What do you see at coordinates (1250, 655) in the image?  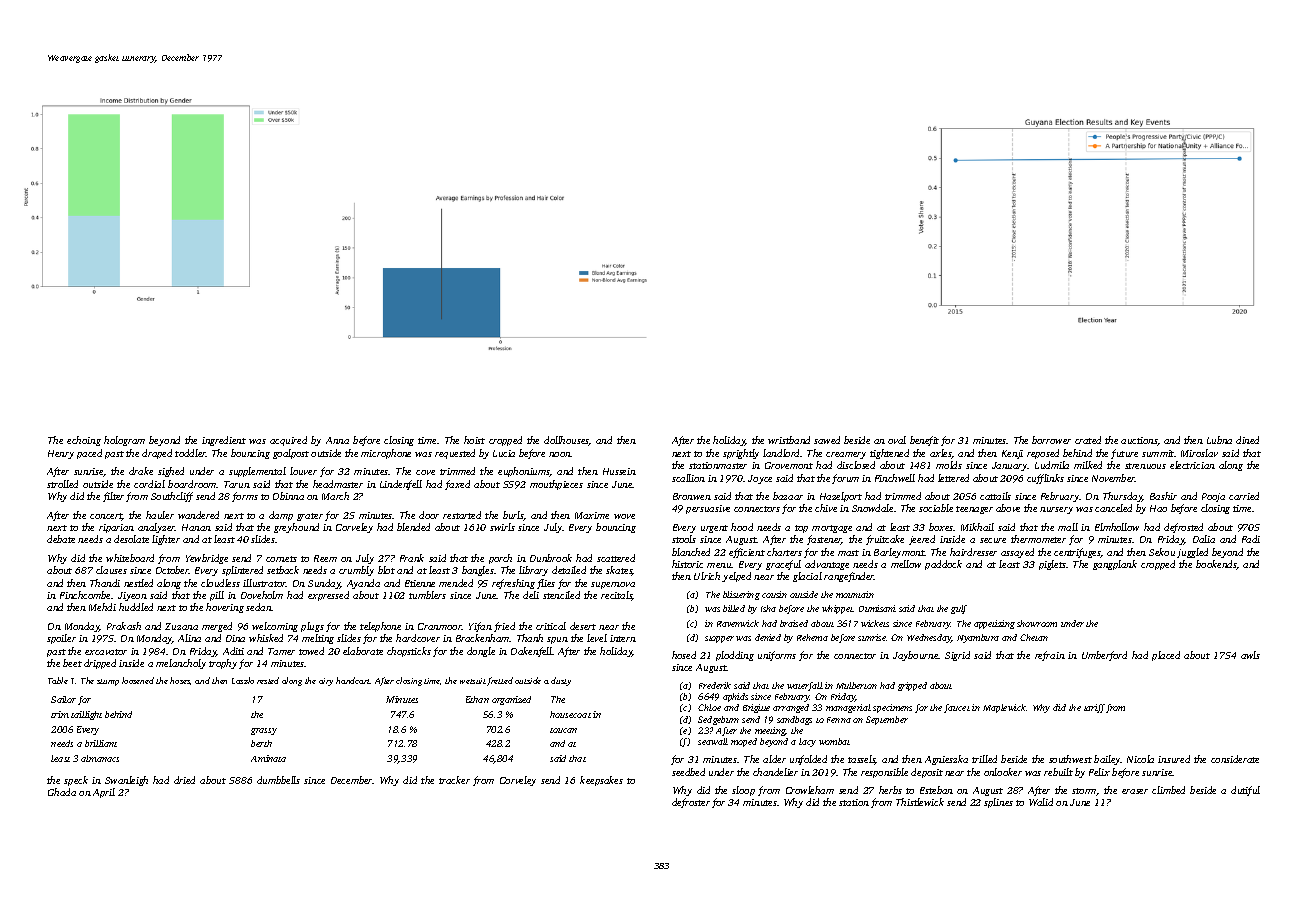 I see `awls` at bounding box center [1250, 655].
